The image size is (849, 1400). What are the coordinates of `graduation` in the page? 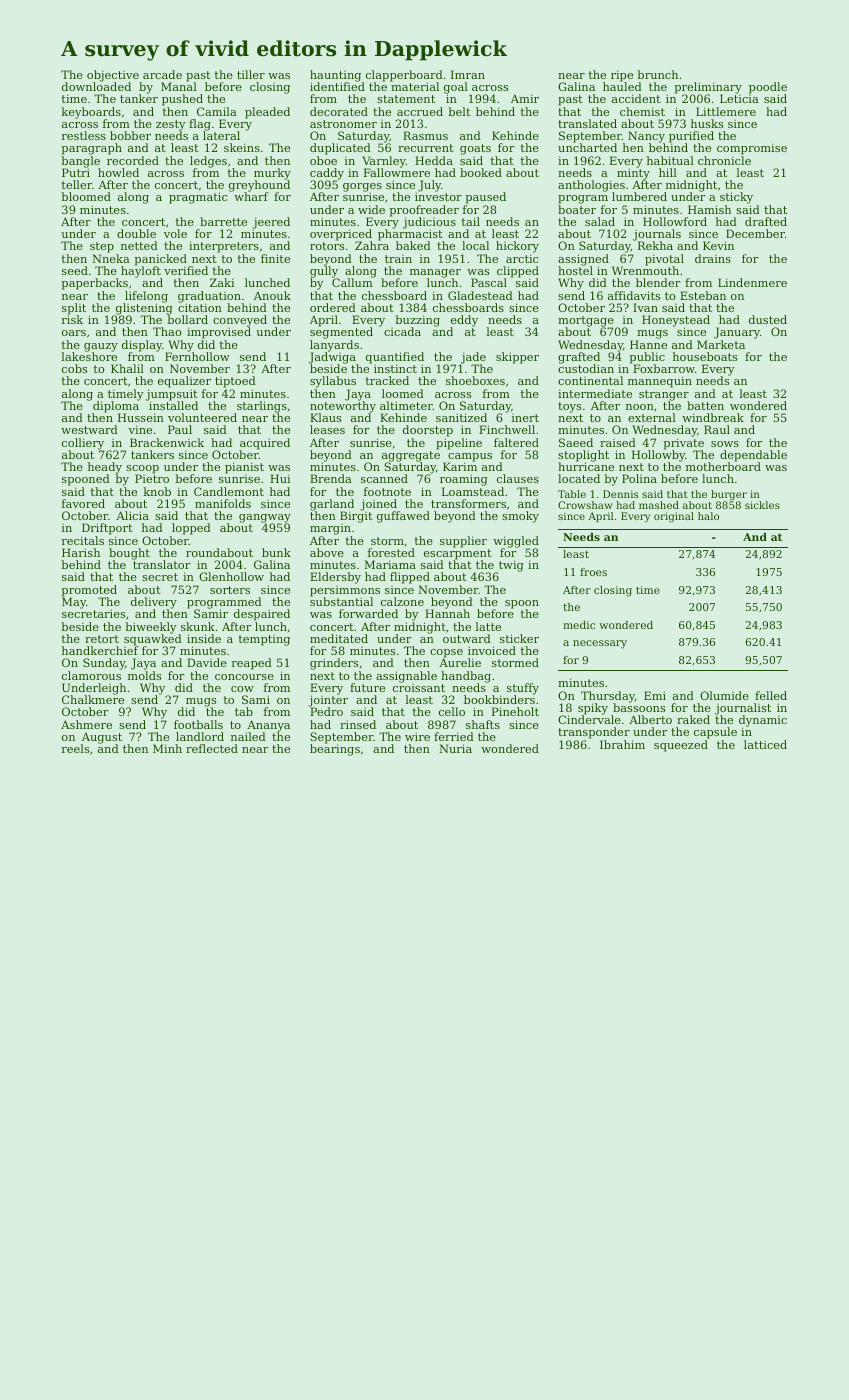 It's located at (209, 297).
